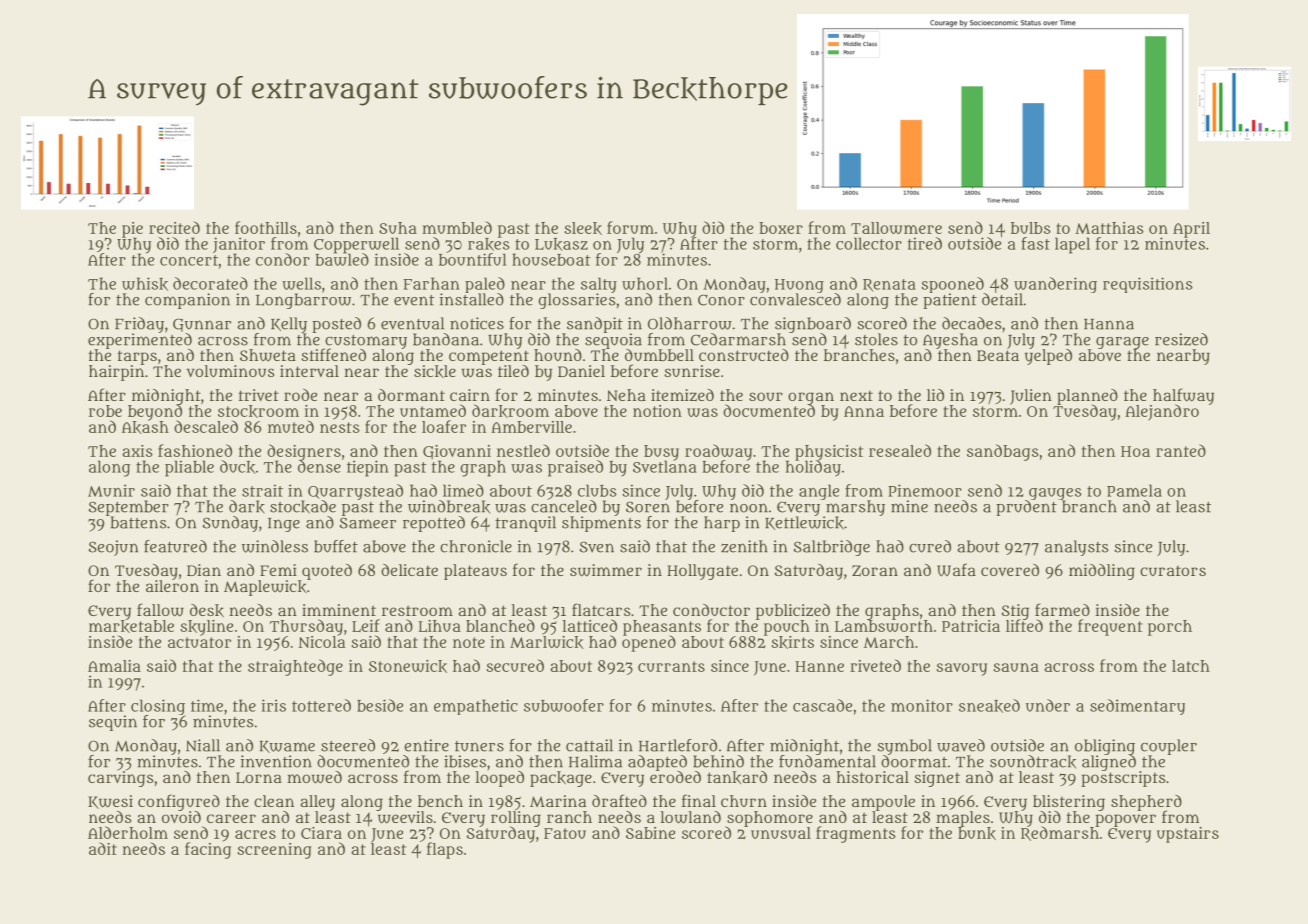  What do you see at coordinates (561, 244) in the image?
I see `Lukasz` at bounding box center [561, 244].
